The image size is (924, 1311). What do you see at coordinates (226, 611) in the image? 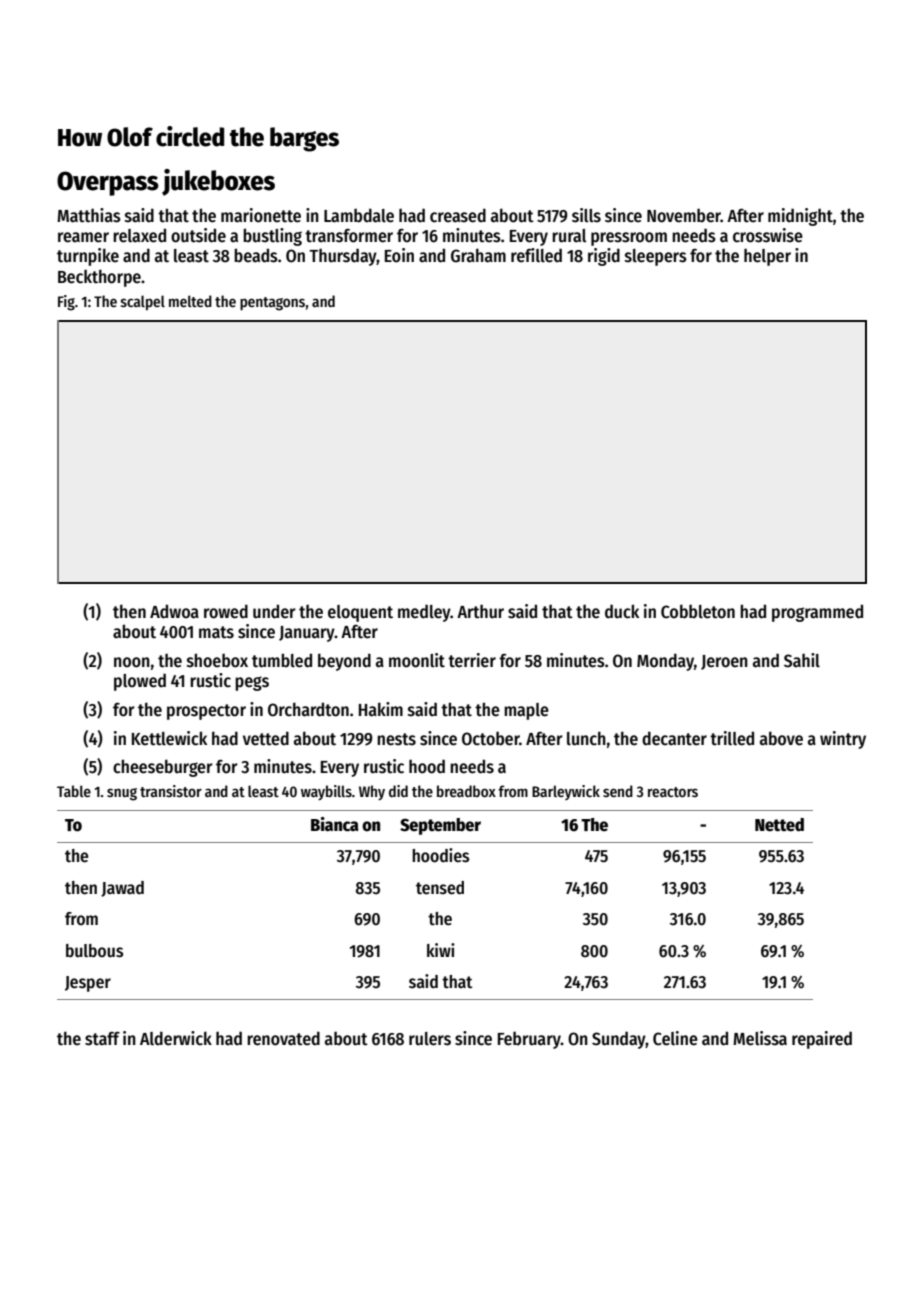
I see `rowed` at bounding box center [226, 611].
